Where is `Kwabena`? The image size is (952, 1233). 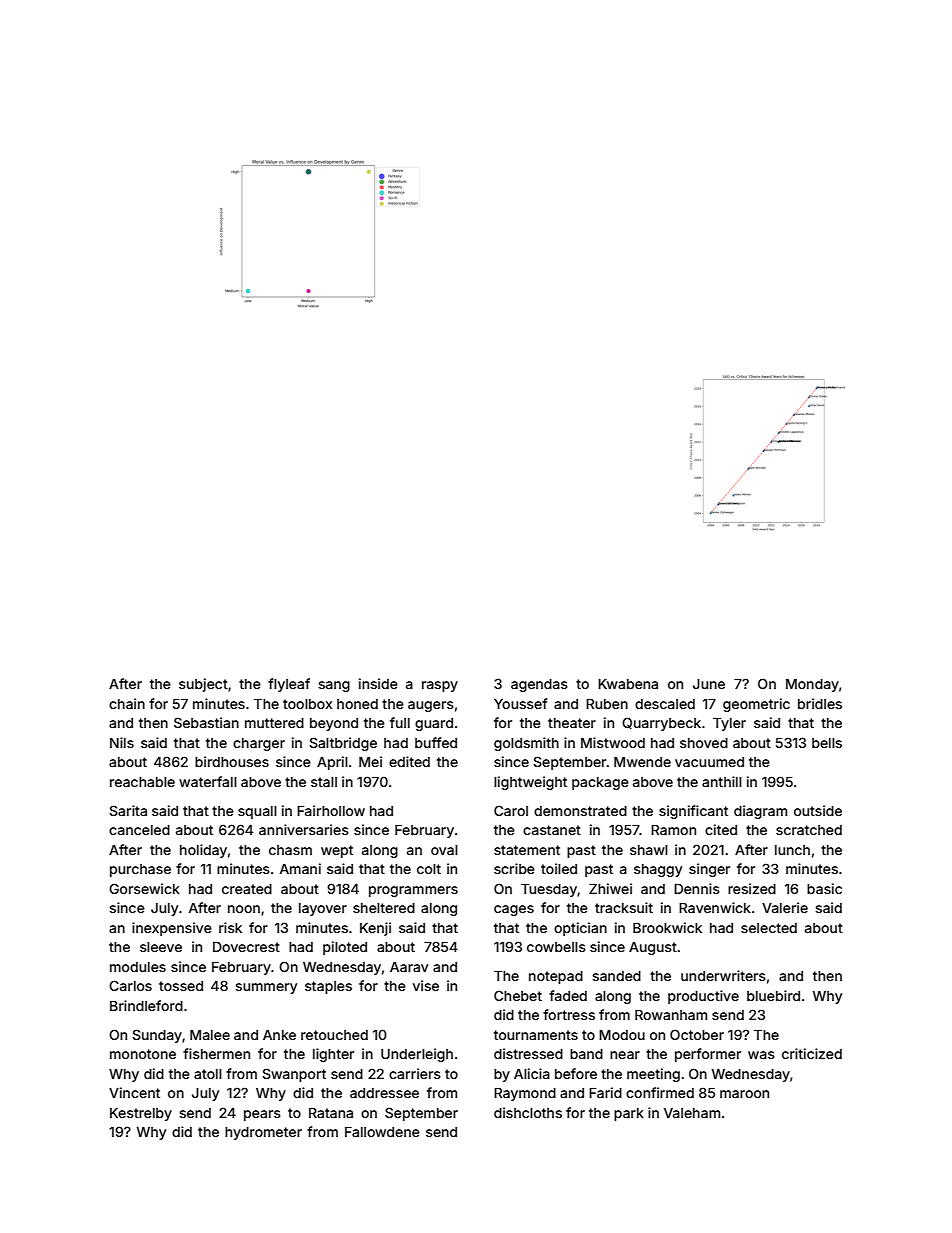
Kwabena is located at coordinates (628, 684).
